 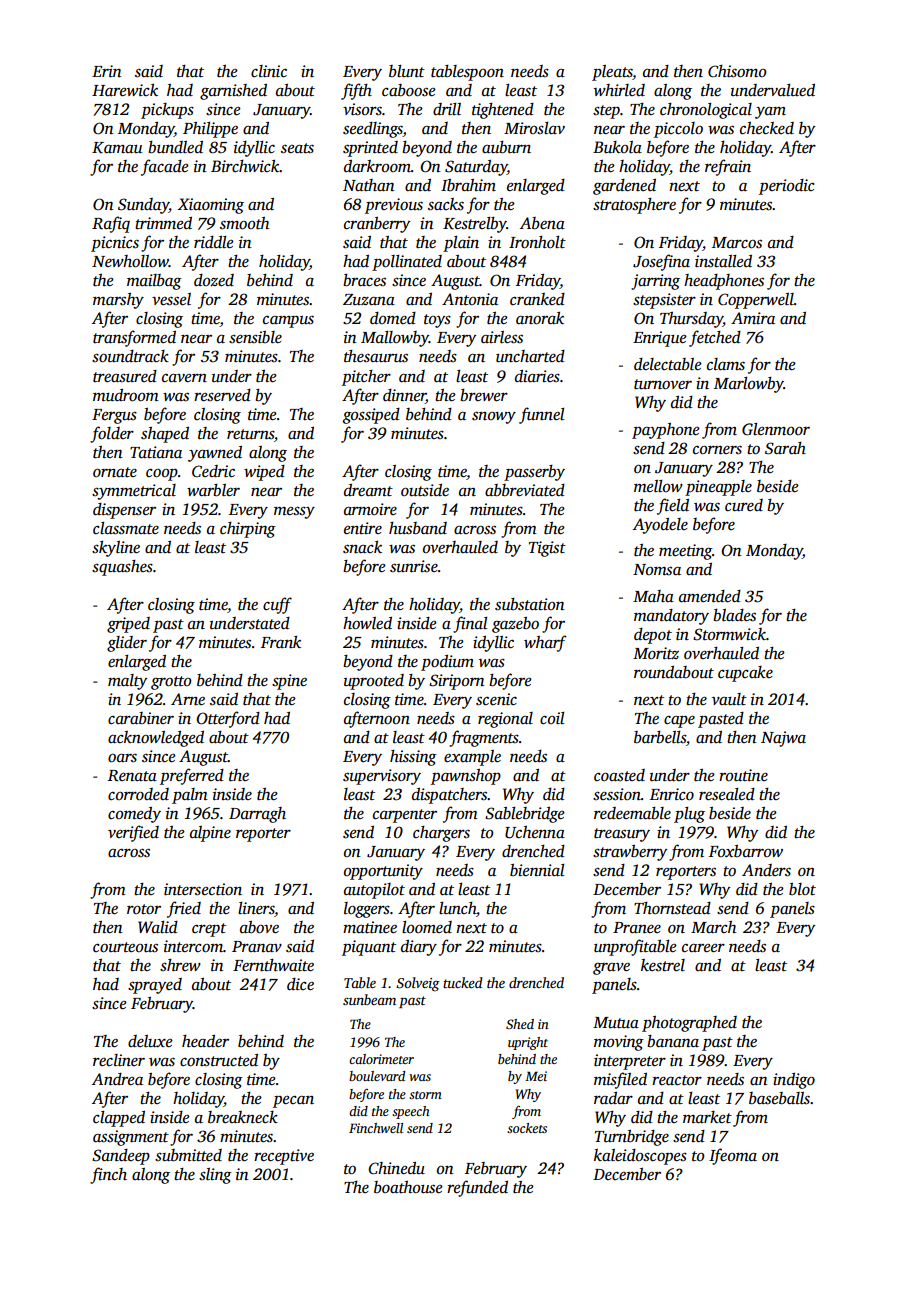 What do you see at coordinates (745, 674) in the screenshot?
I see `cupcake` at bounding box center [745, 674].
